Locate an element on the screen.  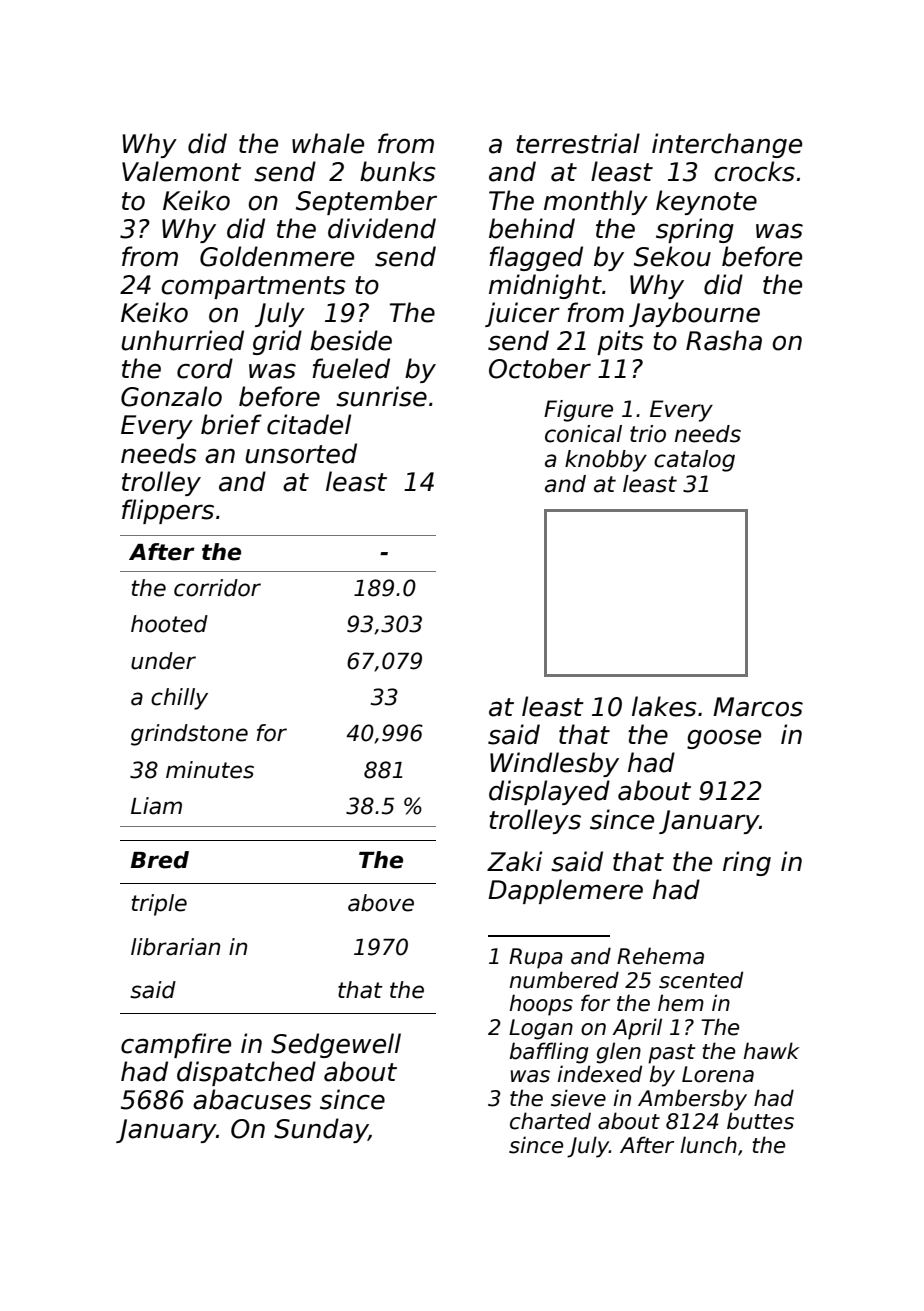
abacuses is located at coordinates (252, 1099).
